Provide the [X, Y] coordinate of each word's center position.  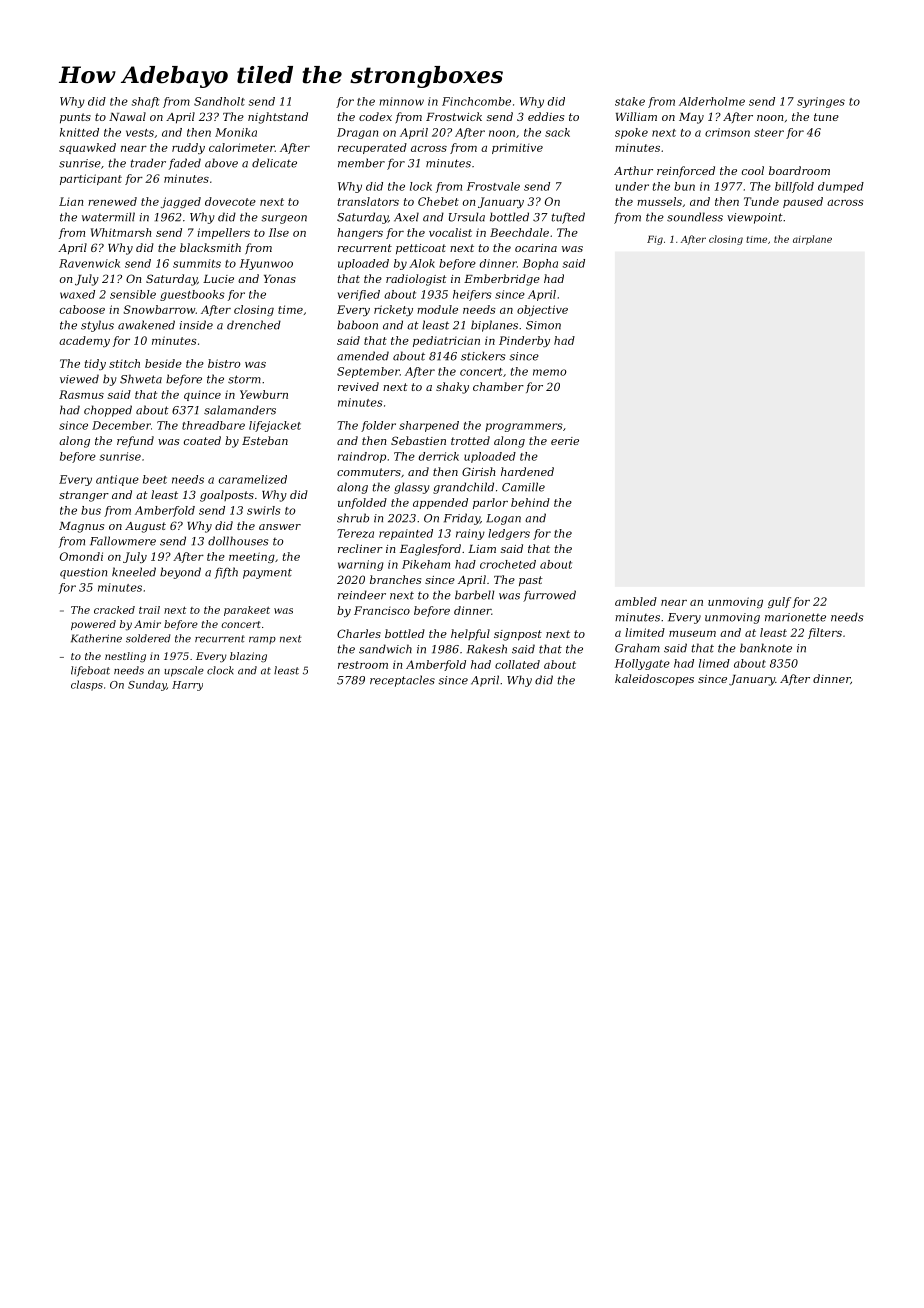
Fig [655, 240]
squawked [87, 148]
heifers [472, 295]
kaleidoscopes [654, 679]
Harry [187, 686]
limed [714, 663]
